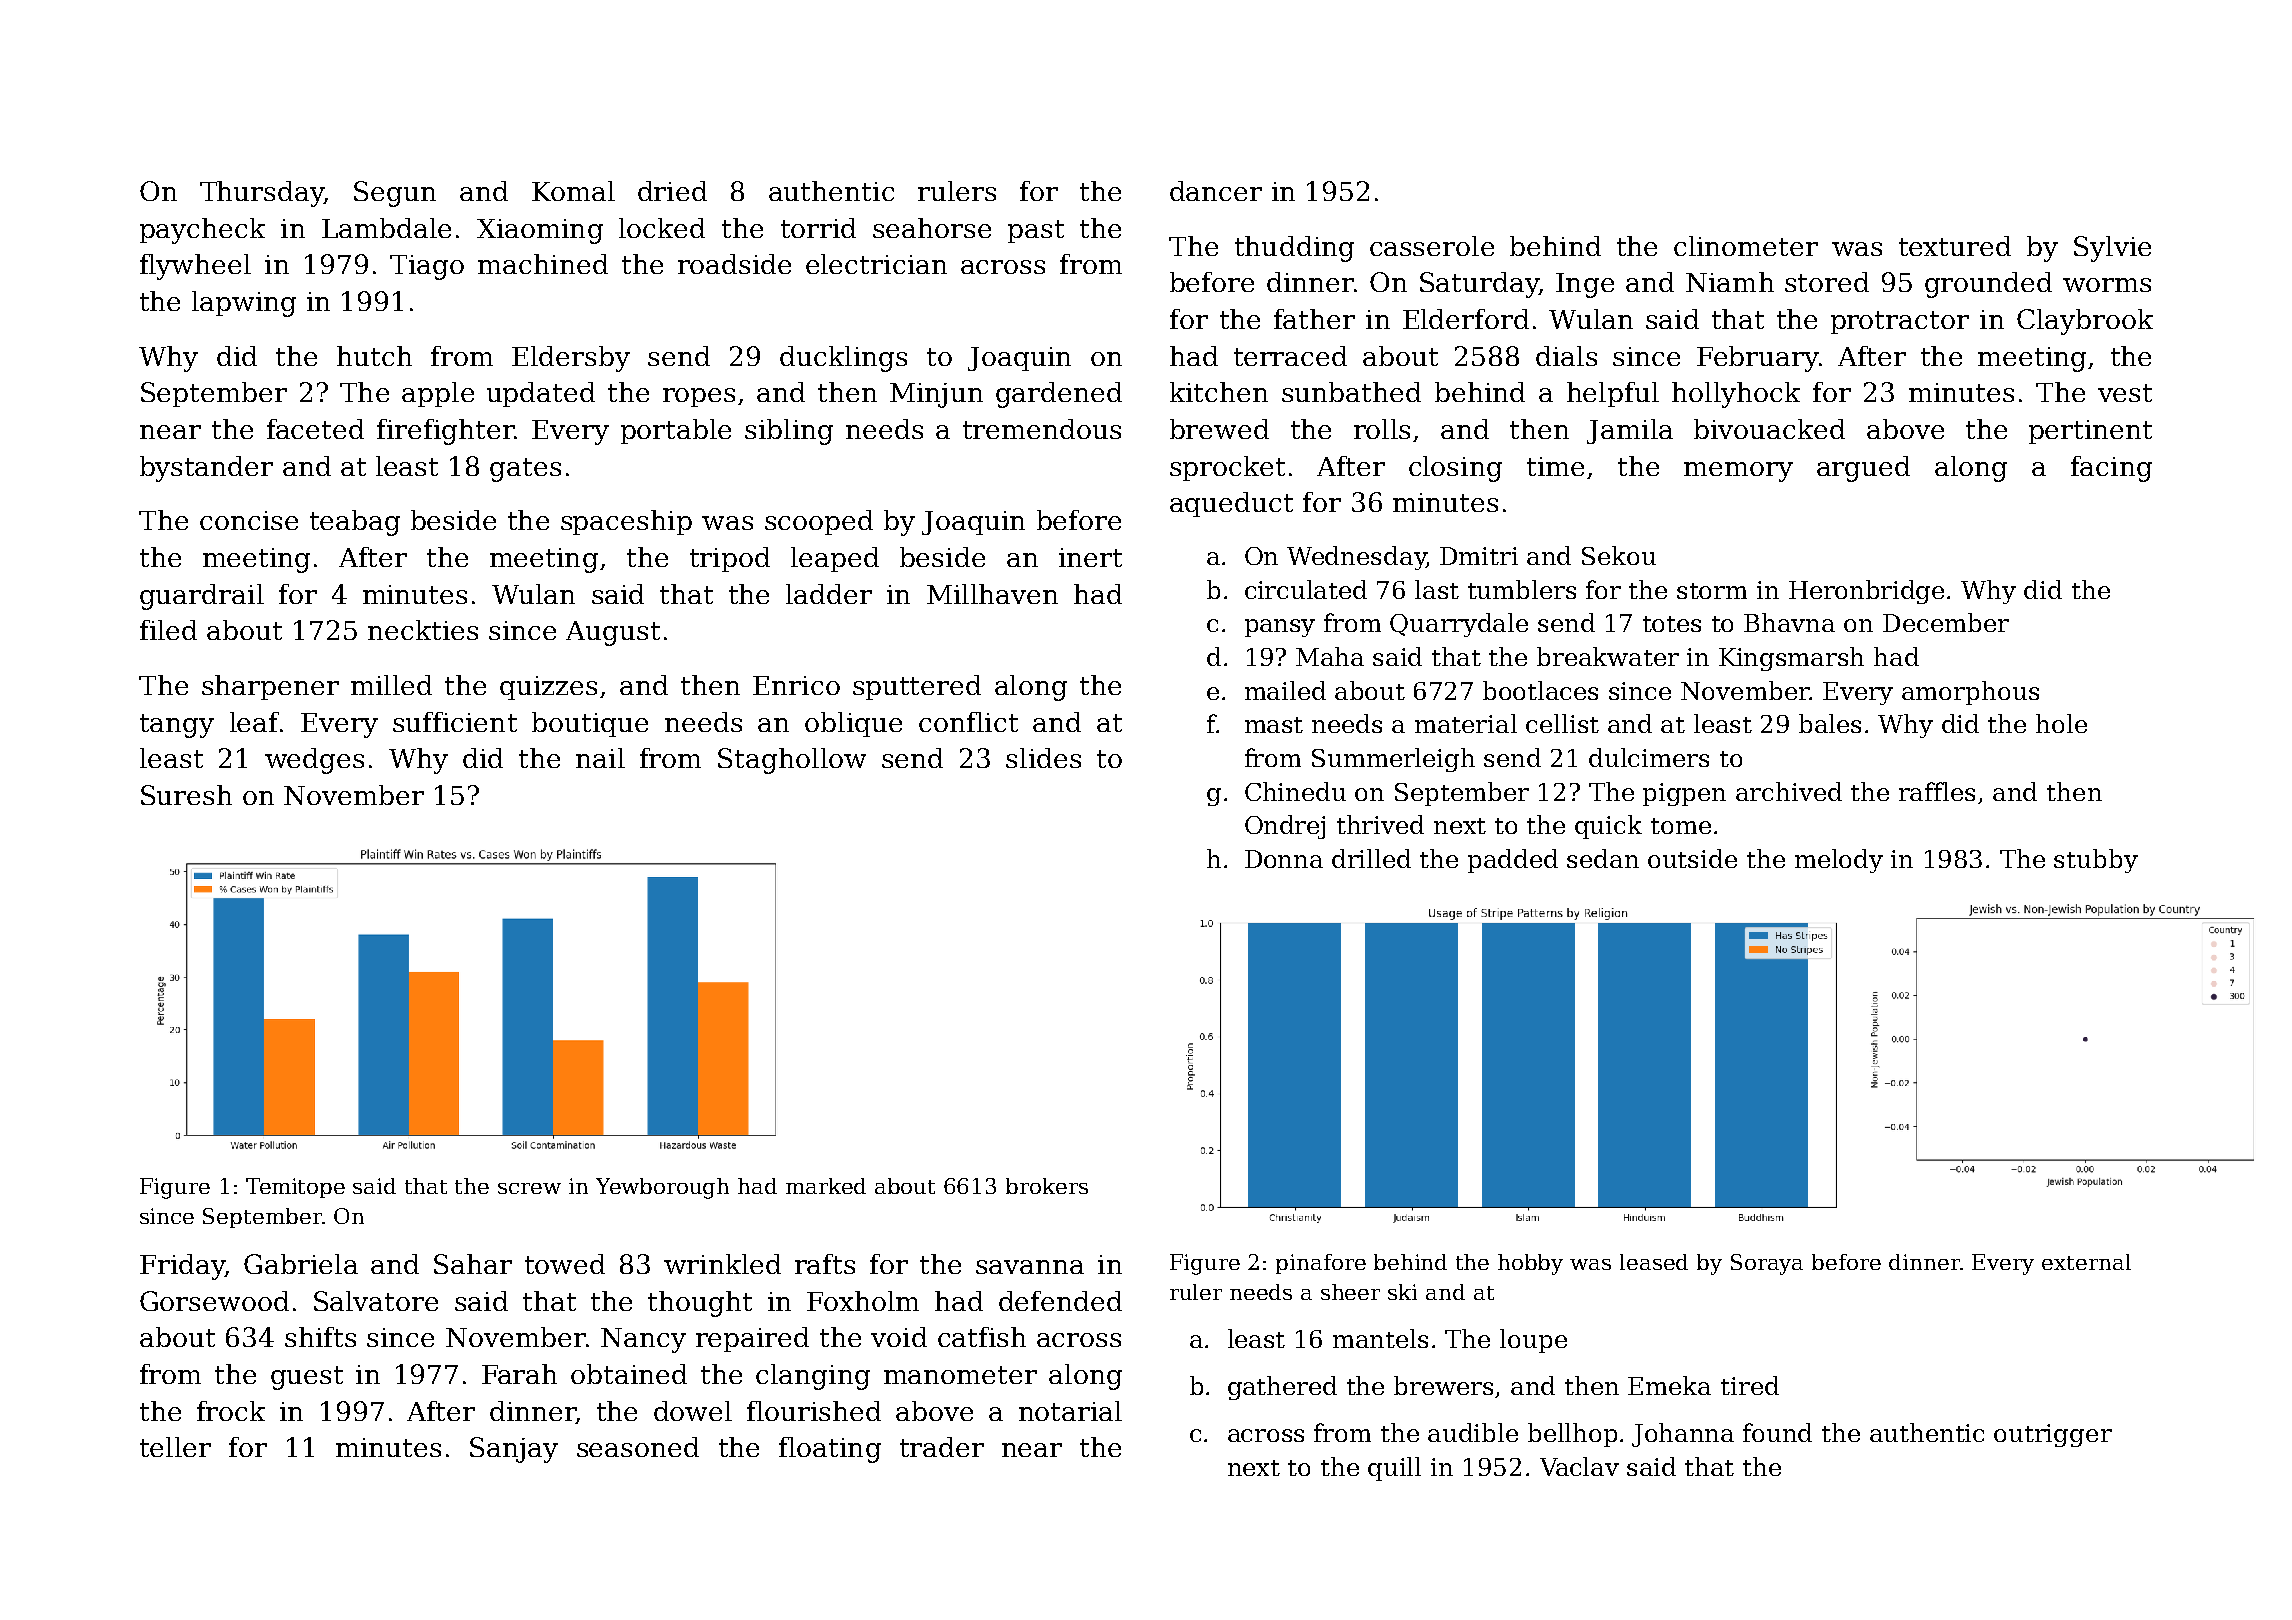 The image size is (2292, 1620). Describe the element at coordinates (249, 520) in the image. I see `concise` at that location.
